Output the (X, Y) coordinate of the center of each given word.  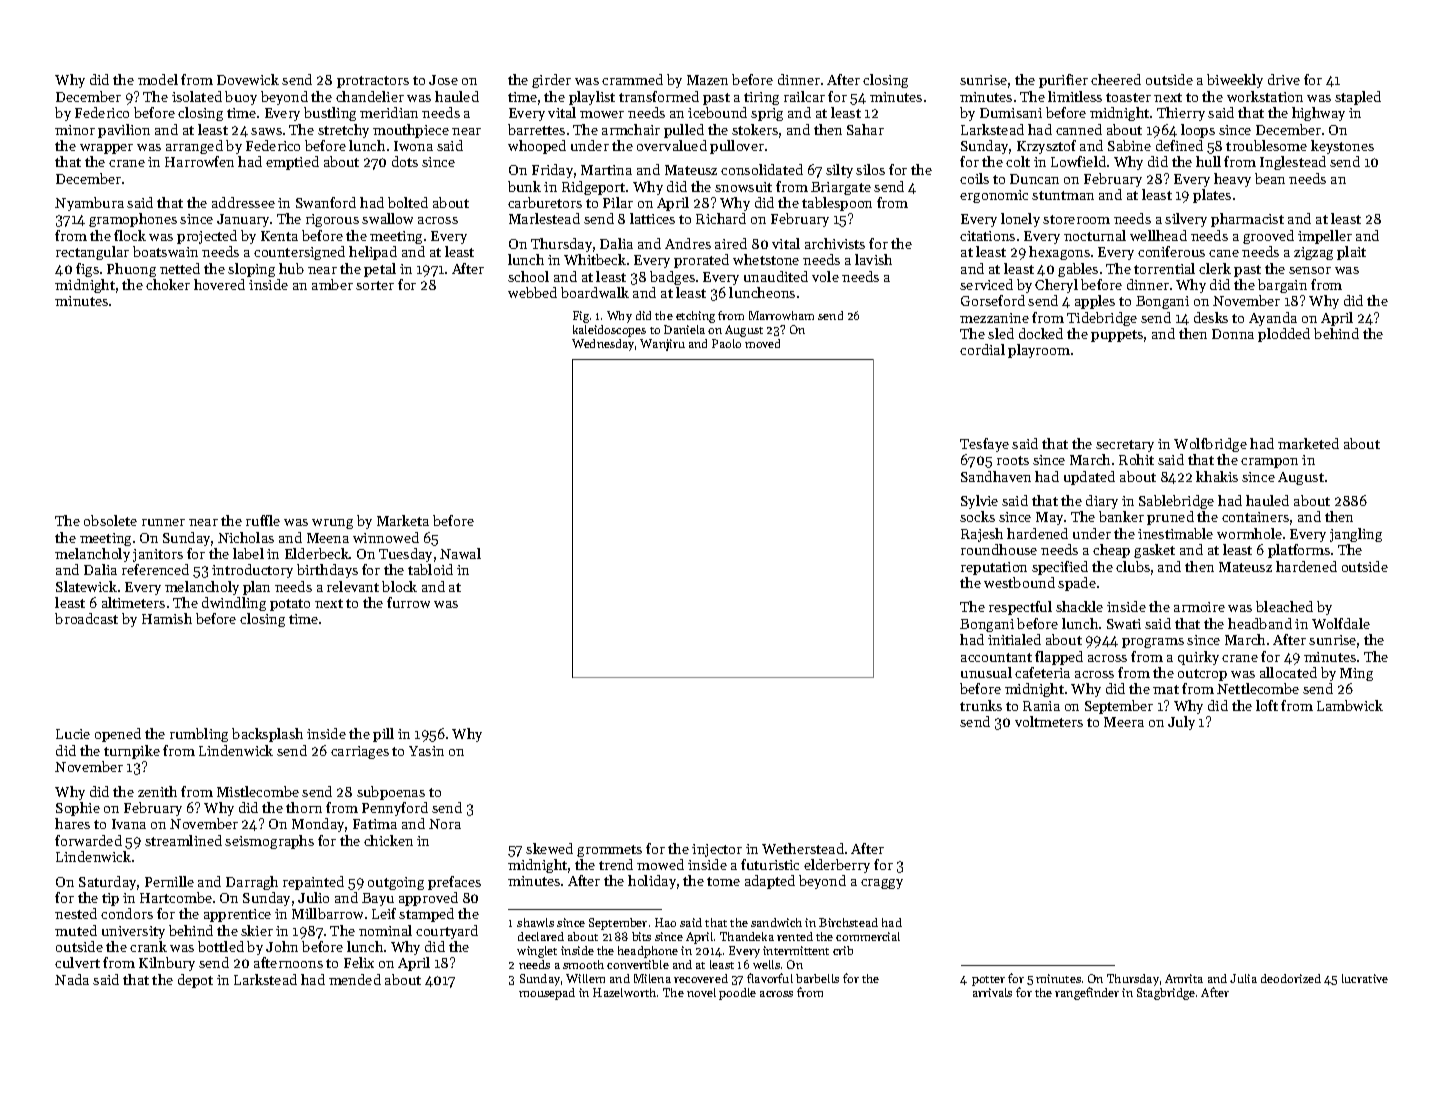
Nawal (460, 553)
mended (355, 979)
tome (723, 881)
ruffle (263, 520)
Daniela (684, 329)
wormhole (1249, 533)
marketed (1308, 443)
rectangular (92, 253)
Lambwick (1350, 705)
